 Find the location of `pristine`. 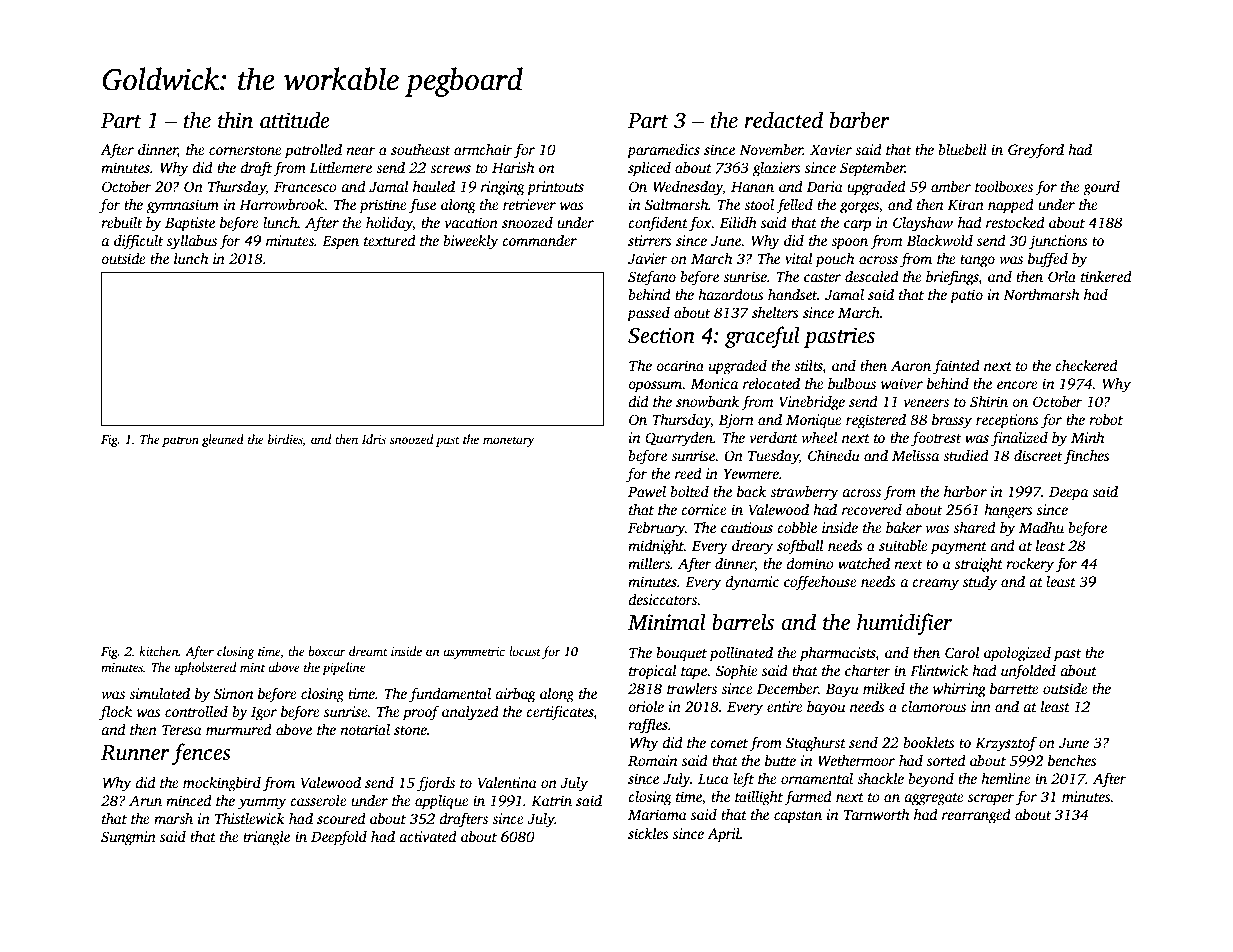

pristine is located at coordinates (383, 206).
